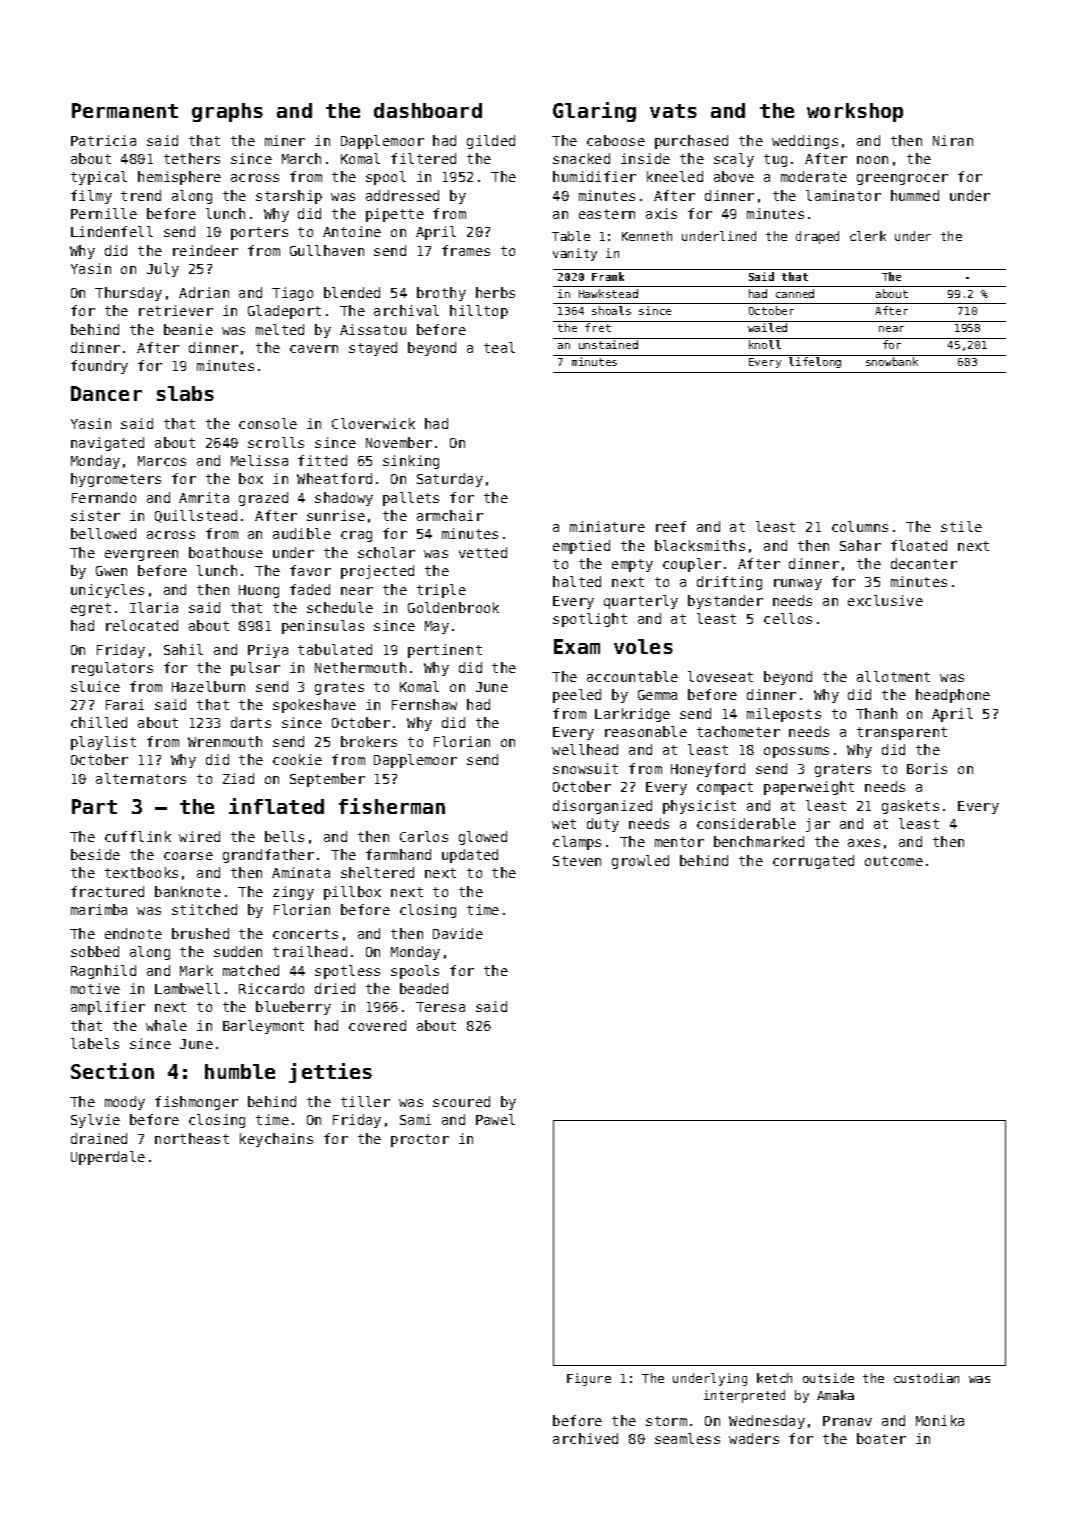 The width and height of the document is (1076, 1522). What do you see at coordinates (424, 704) in the document?
I see `Fernshaw` at bounding box center [424, 704].
